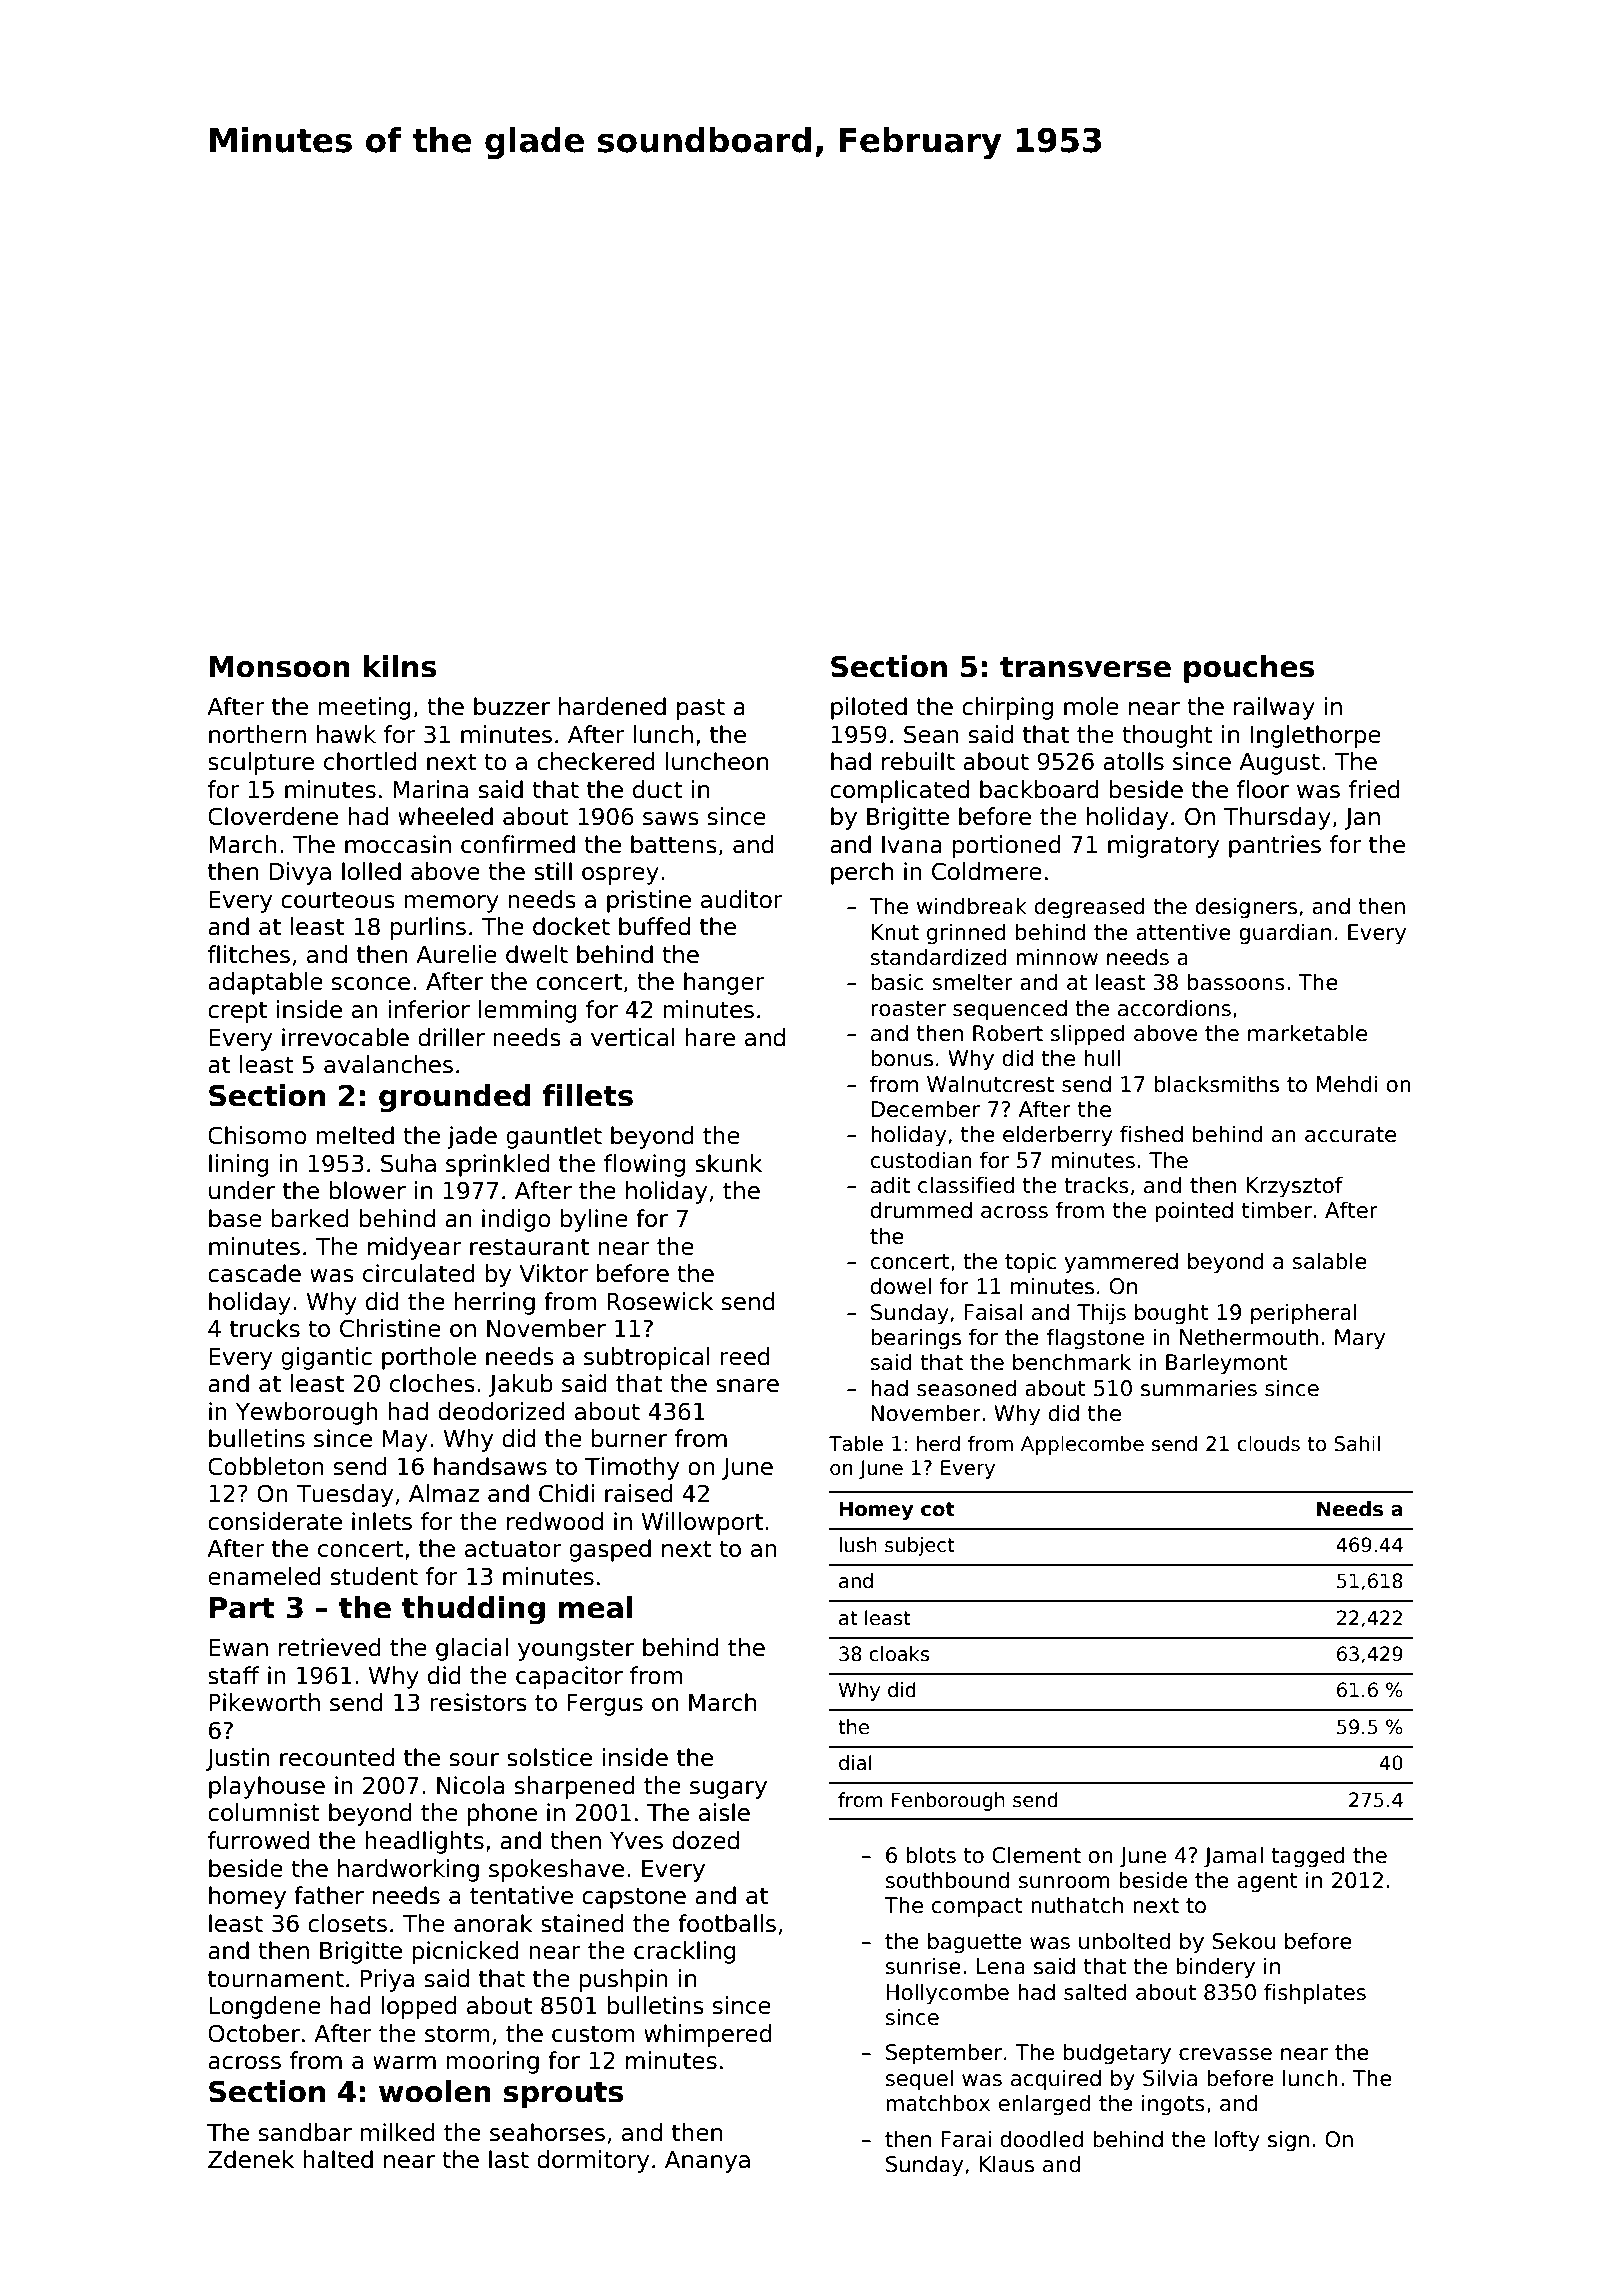  Describe the element at coordinates (901, 1286) in the document. I see `dowel` at that location.
